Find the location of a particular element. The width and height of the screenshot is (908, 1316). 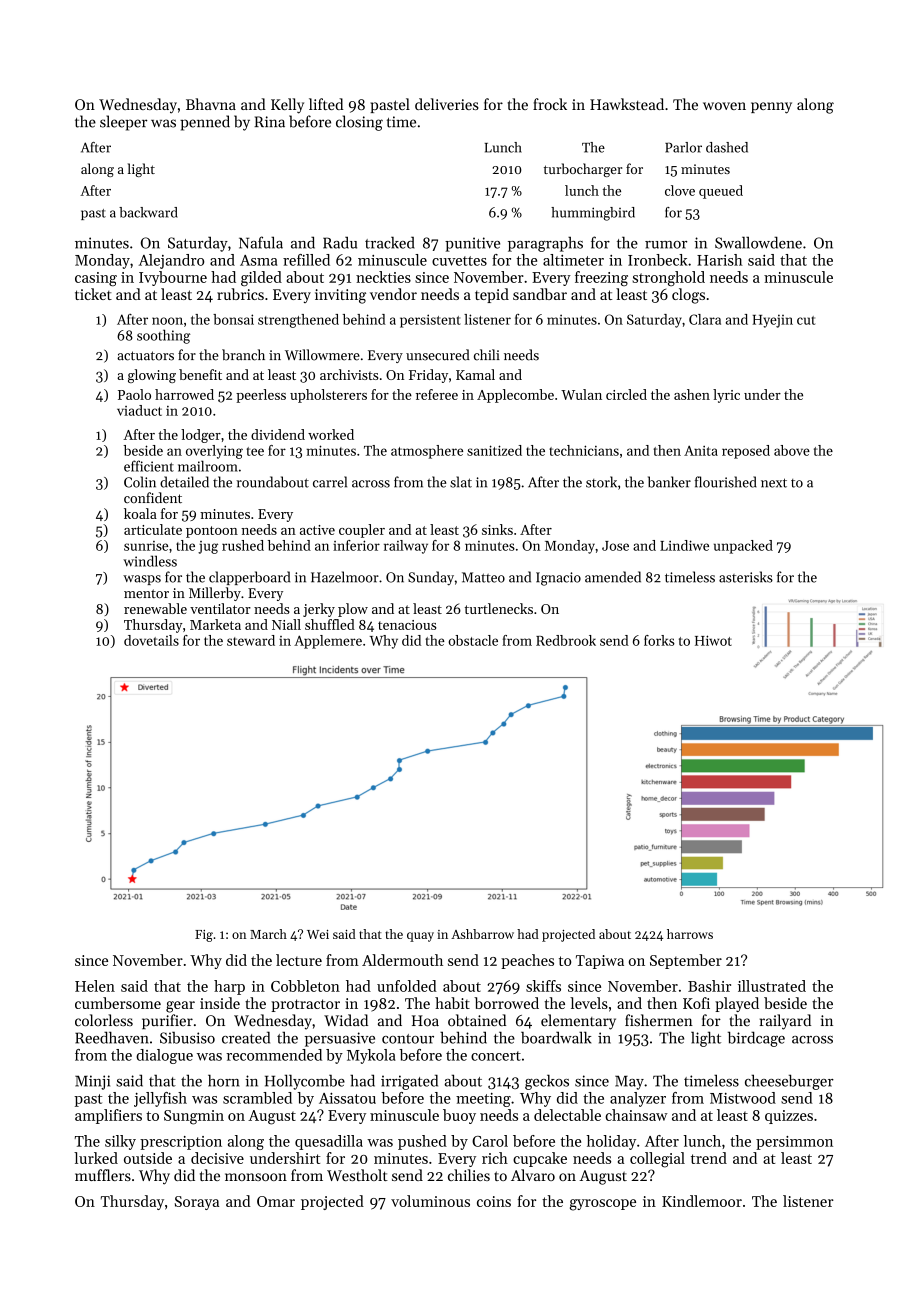

Hoa is located at coordinates (425, 1021).
